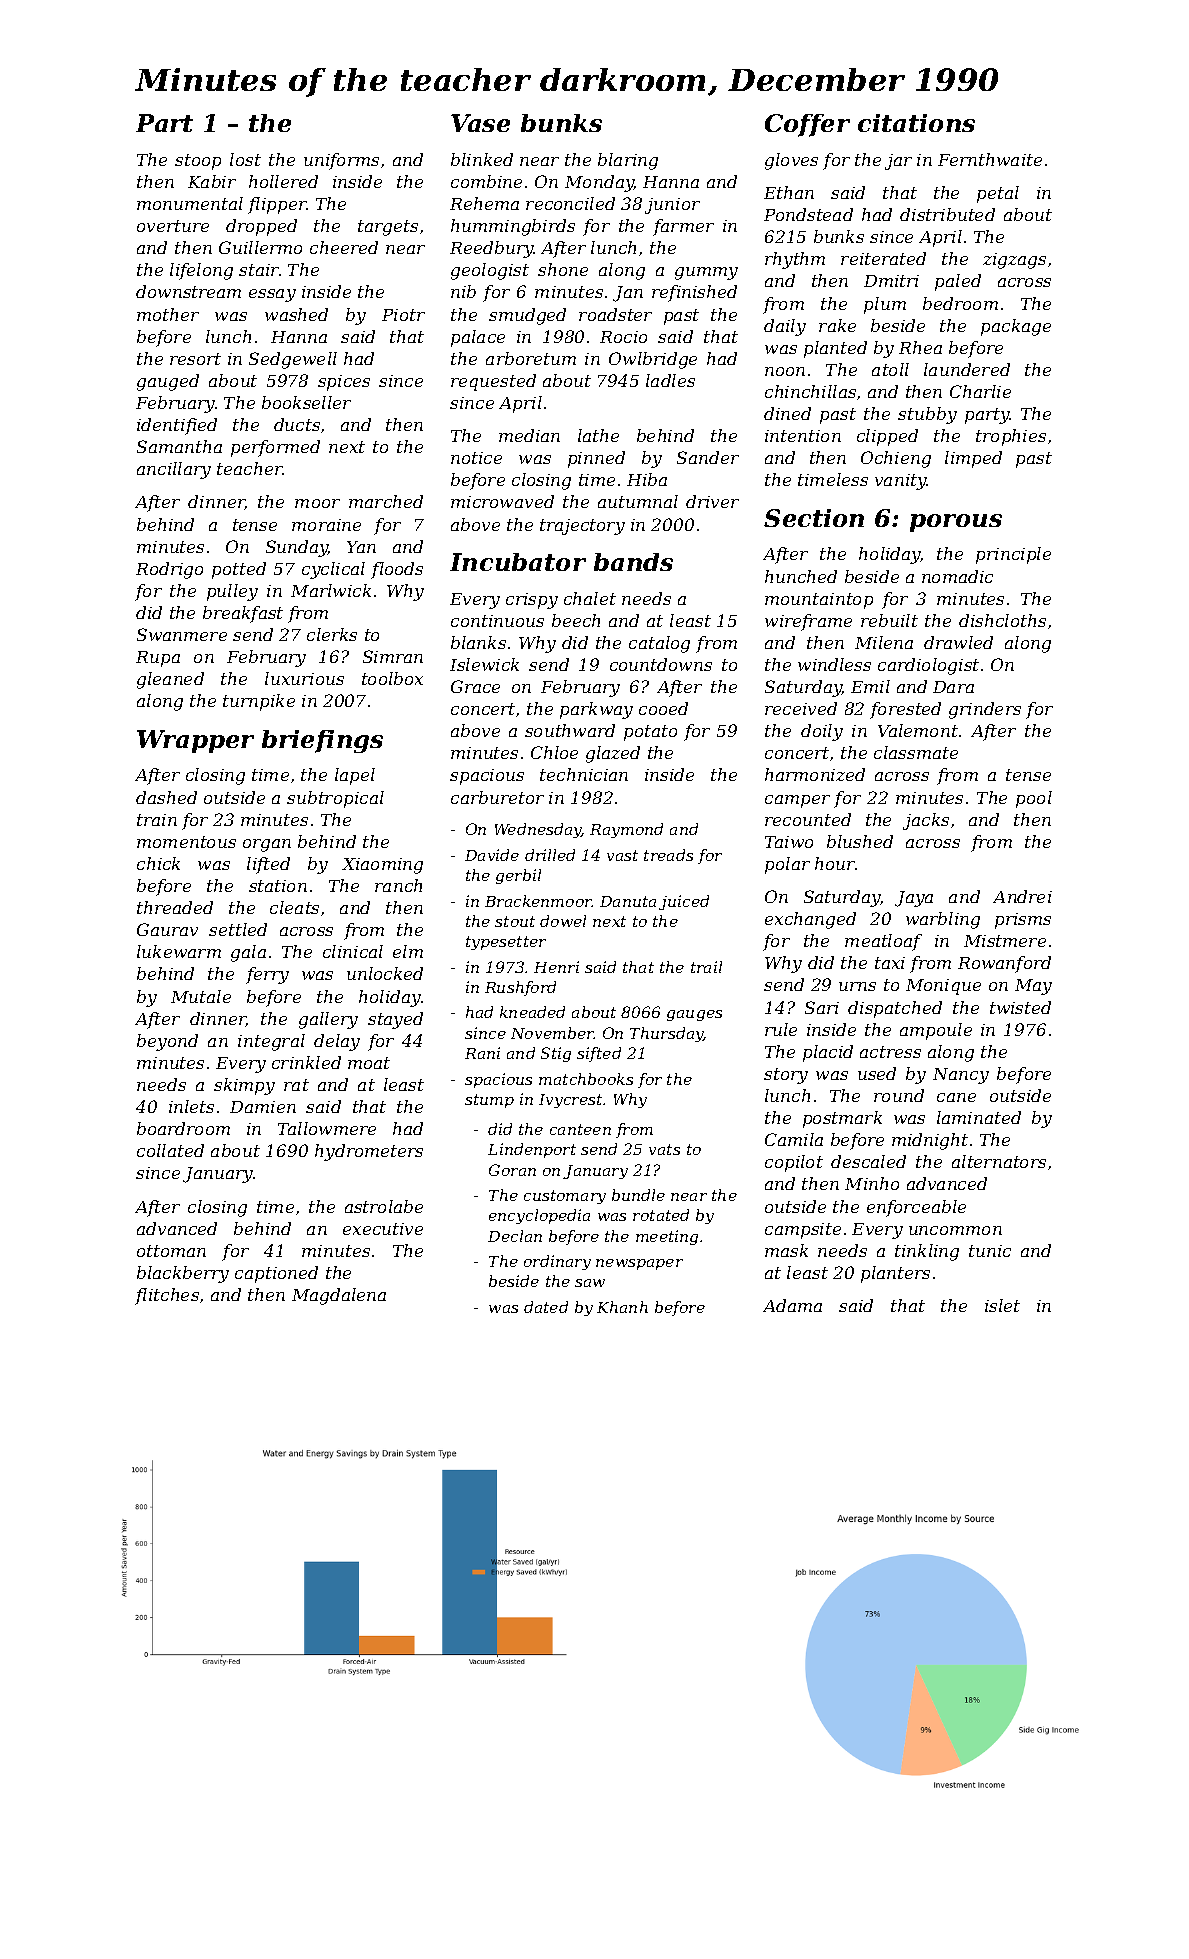  Describe the element at coordinates (1002, 620) in the screenshot. I see `dishcloths` at that location.
